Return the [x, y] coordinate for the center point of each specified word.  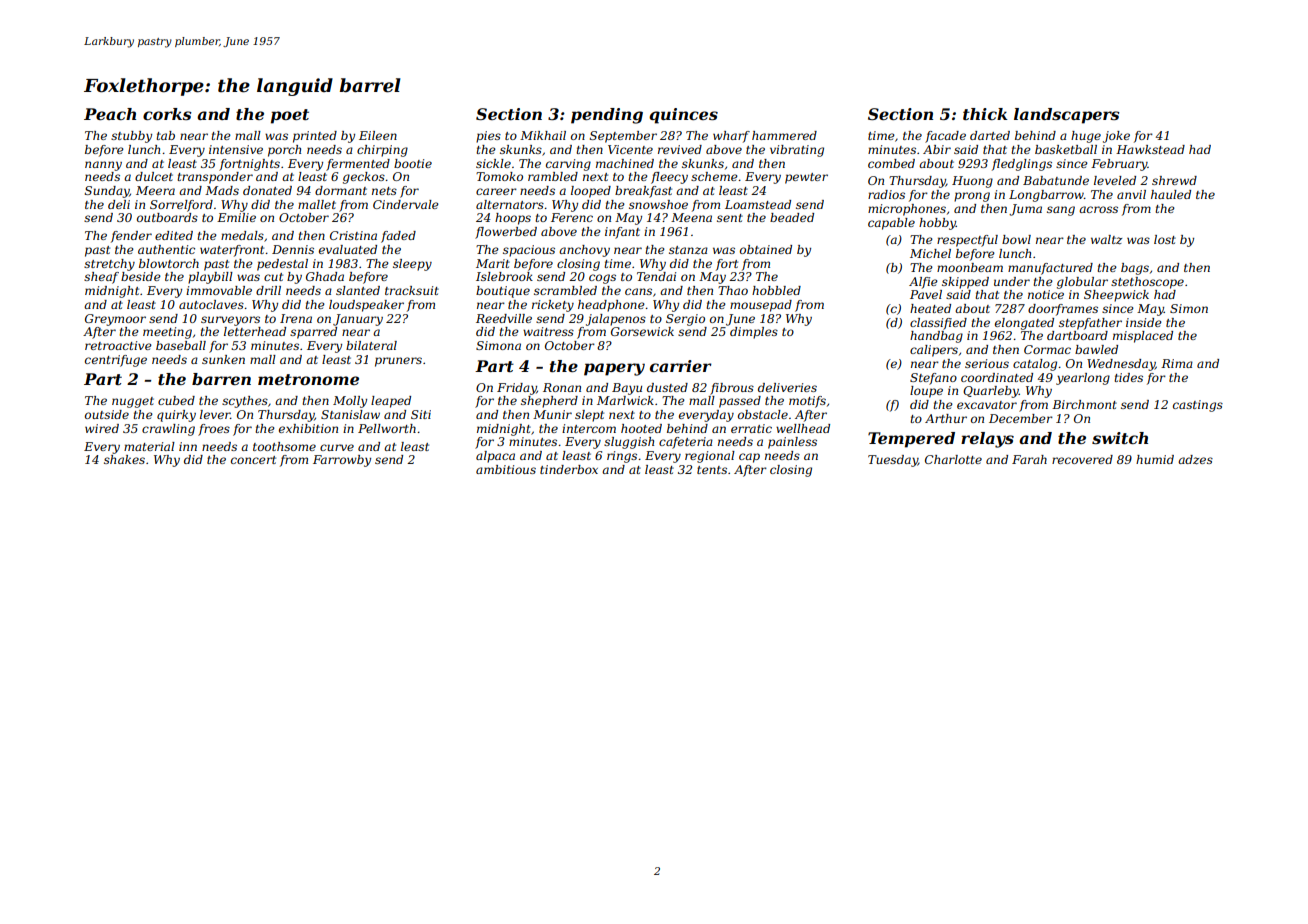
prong [972, 197]
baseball [181, 345]
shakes [124, 459]
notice [1046, 294]
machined [625, 163]
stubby [131, 137]
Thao [733, 290]
